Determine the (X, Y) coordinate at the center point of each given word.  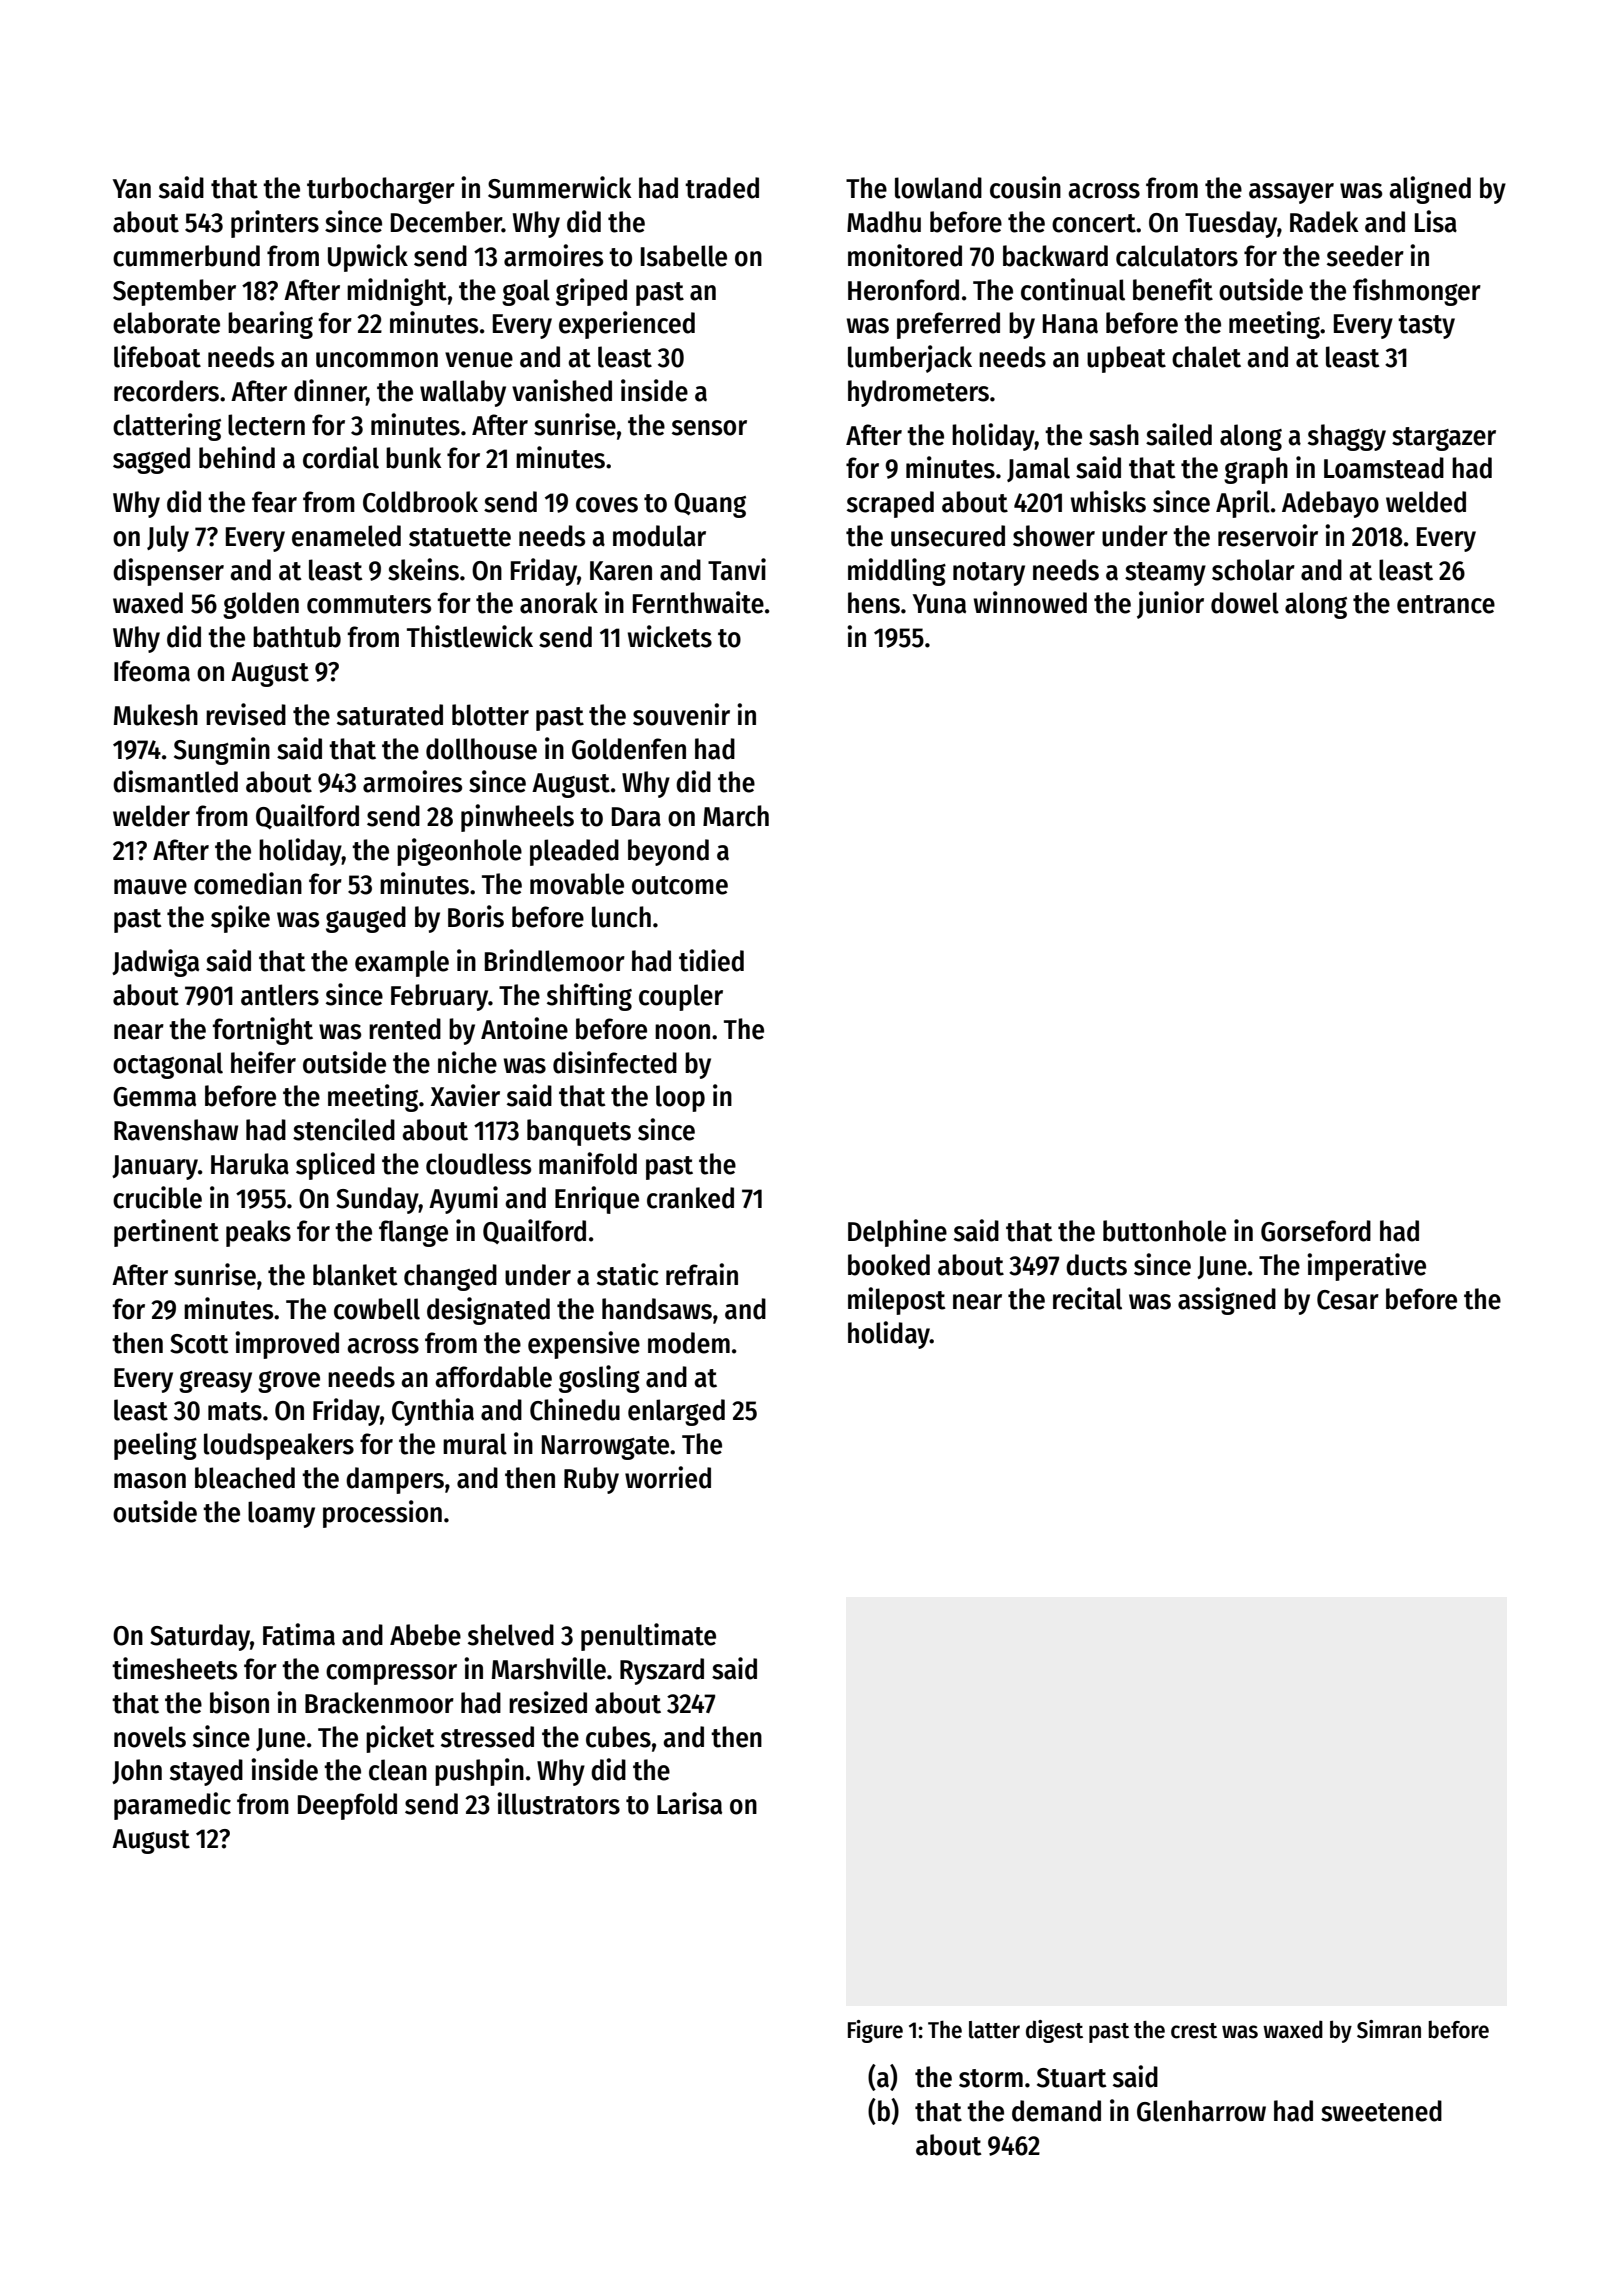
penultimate (648, 1637)
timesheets (174, 1668)
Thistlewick (470, 636)
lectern (266, 425)
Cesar (1348, 1300)
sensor (709, 428)
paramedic (172, 1806)
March (736, 816)
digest (1054, 2031)
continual (1073, 289)
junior (1170, 605)
